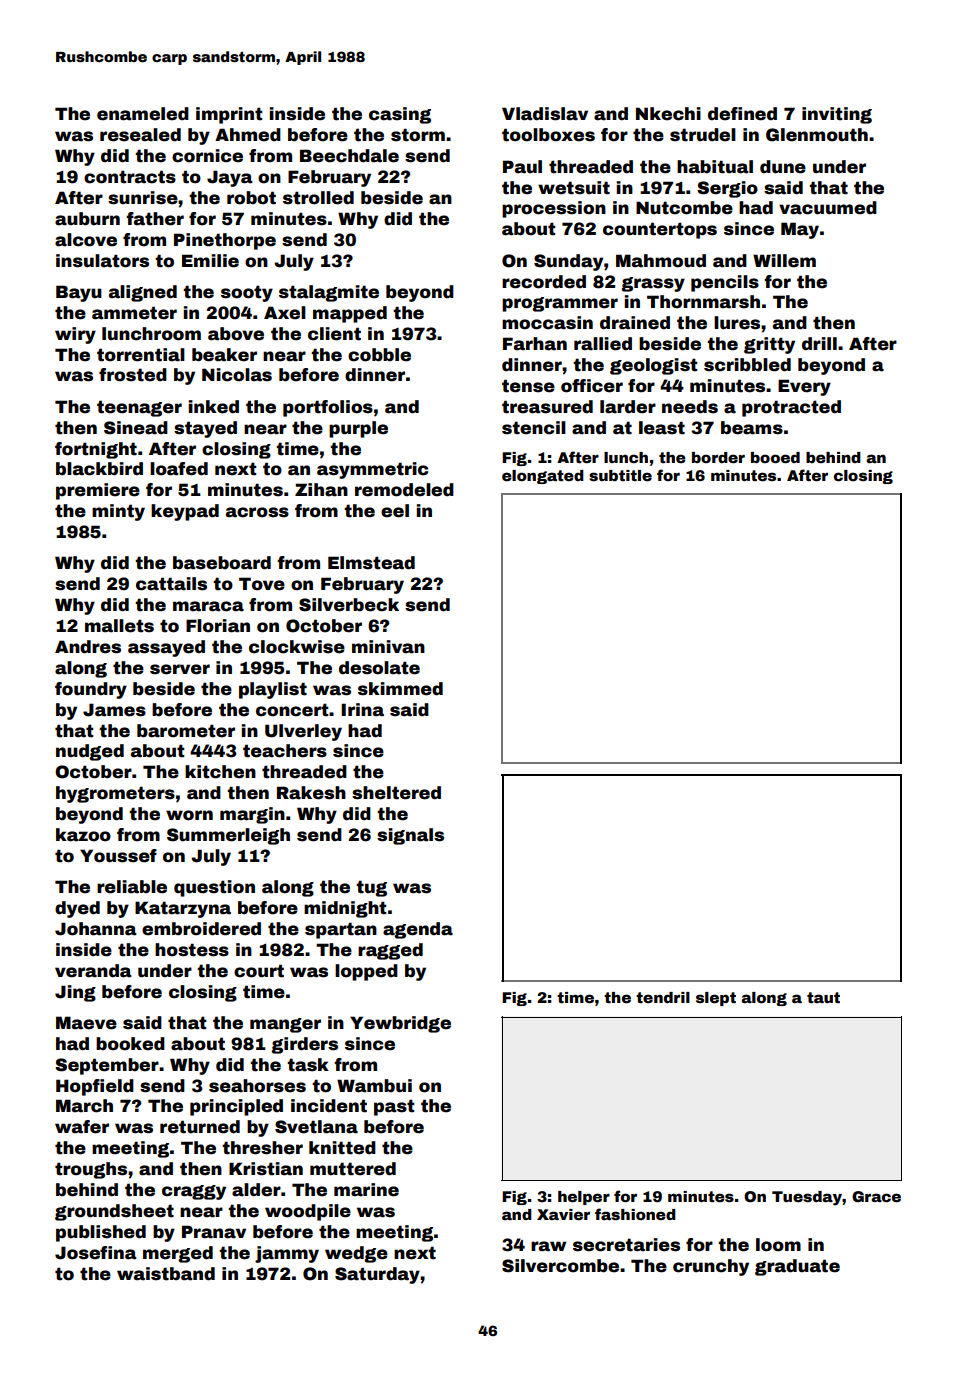 The height and width of the image is (1385, 957). I want to click on signals, so click(410, 836).
